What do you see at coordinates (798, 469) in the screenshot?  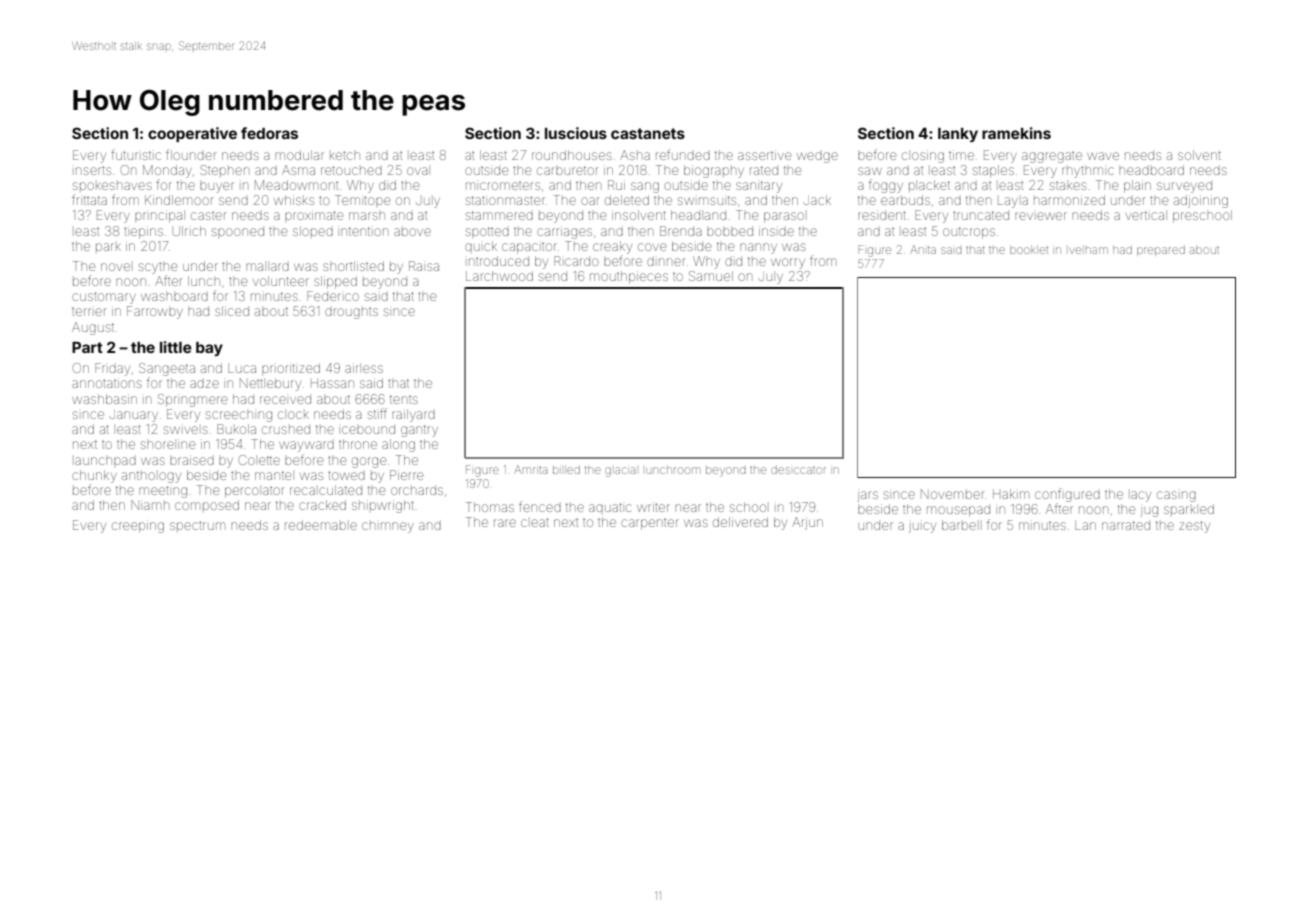 I see `desiccator` at bounding box center [798, 469].
